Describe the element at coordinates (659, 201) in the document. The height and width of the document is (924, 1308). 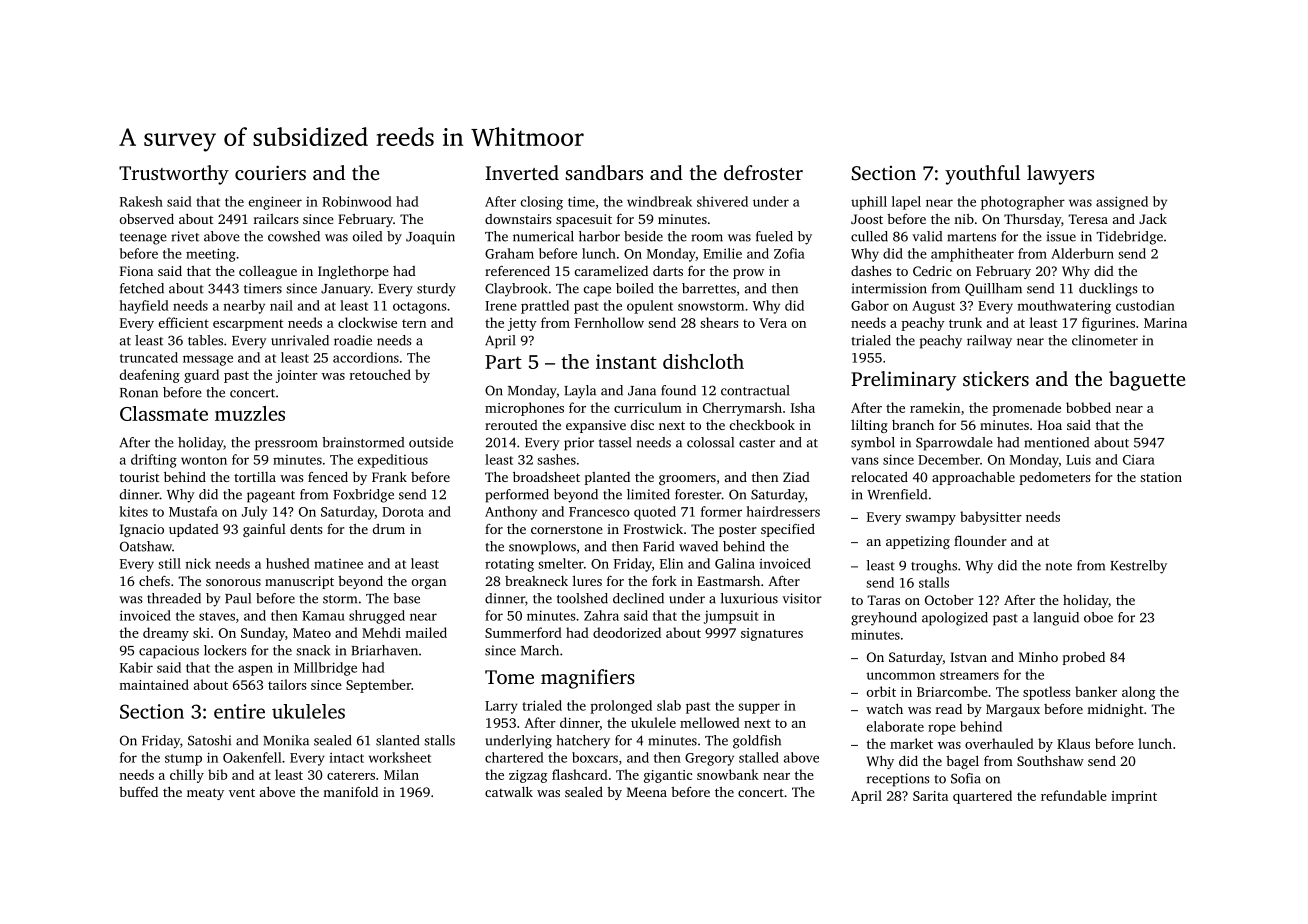
I see `windbreak` at that location.
